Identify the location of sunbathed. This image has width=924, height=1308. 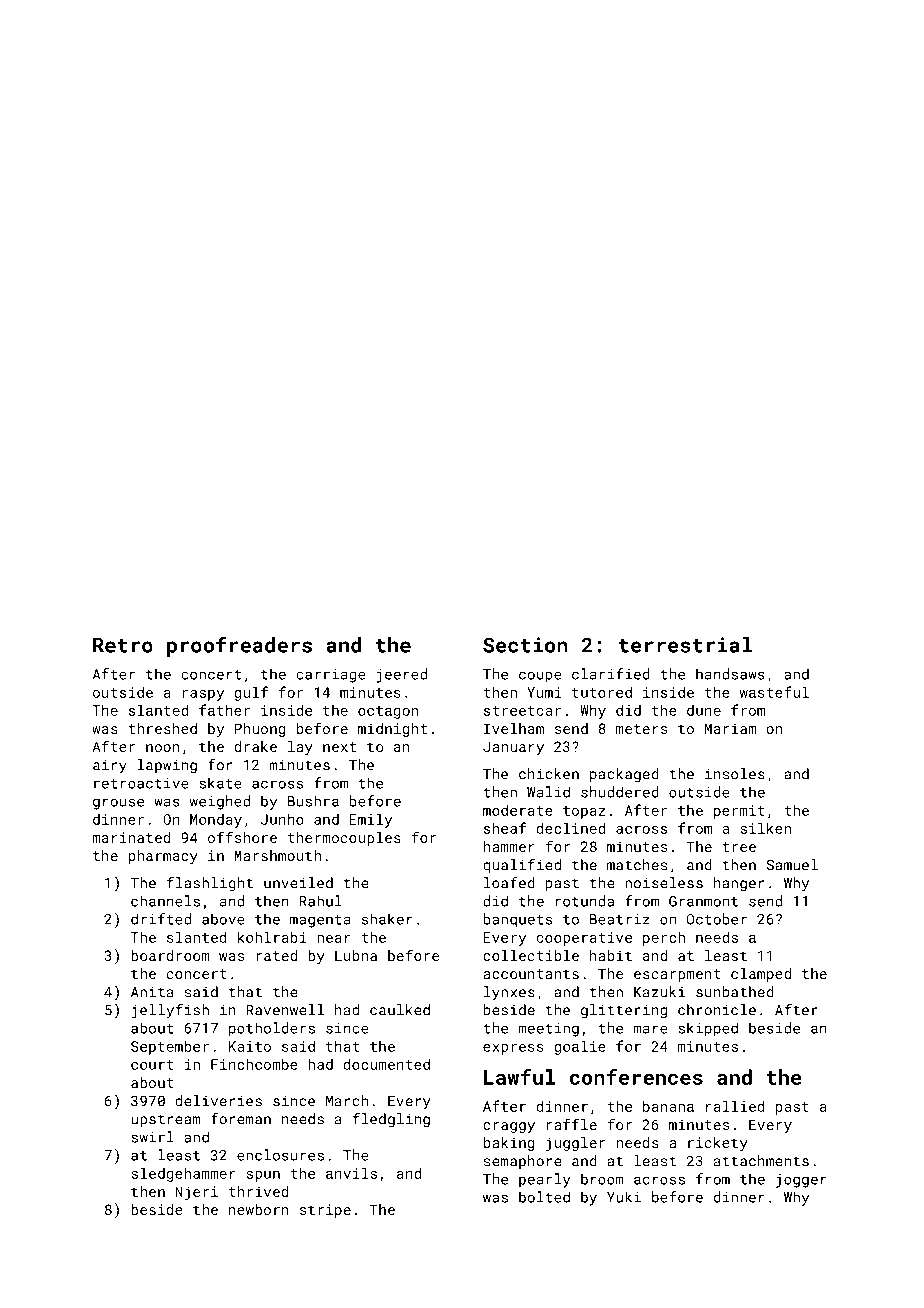
(735, 992).
